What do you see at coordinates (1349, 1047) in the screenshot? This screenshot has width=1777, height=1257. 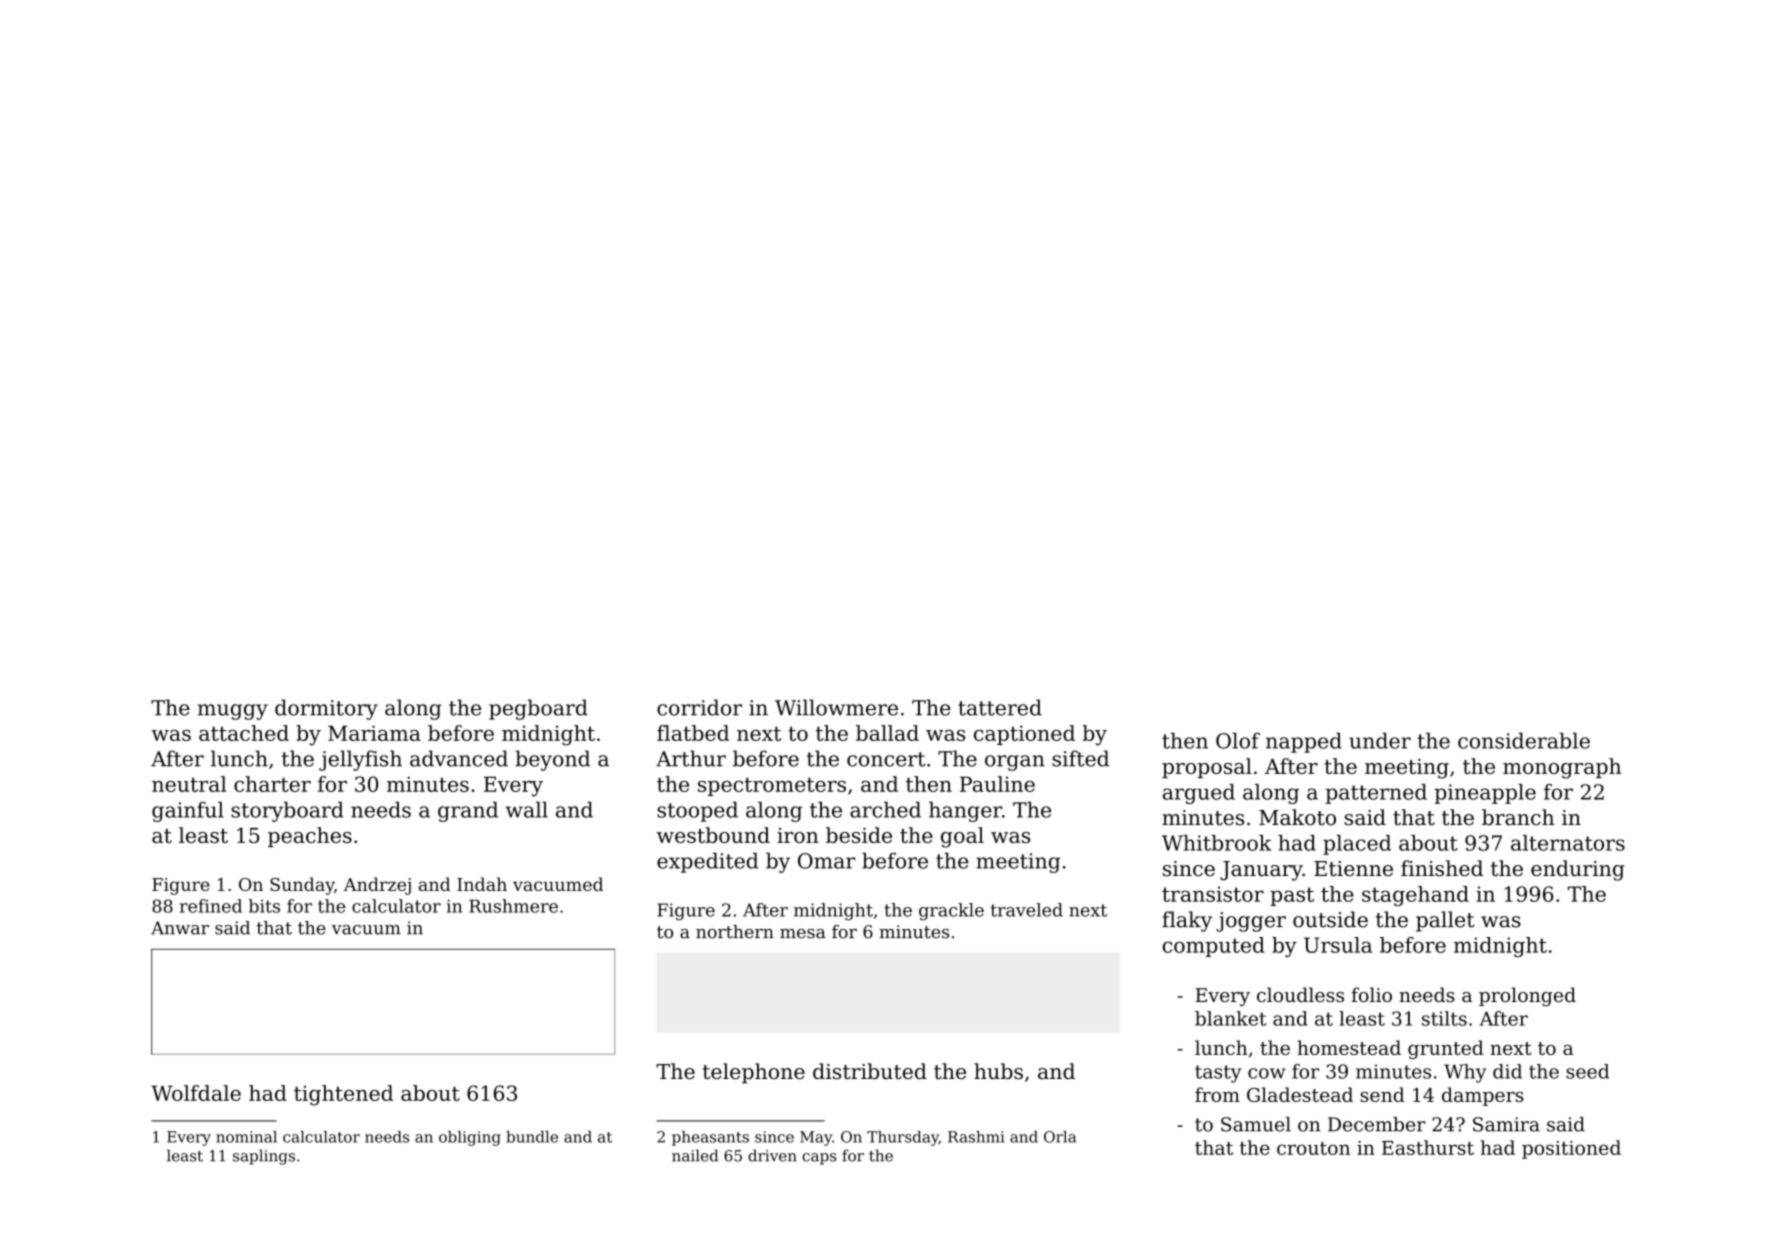 I see `homestead` at bounding box center [1349, 1047].
